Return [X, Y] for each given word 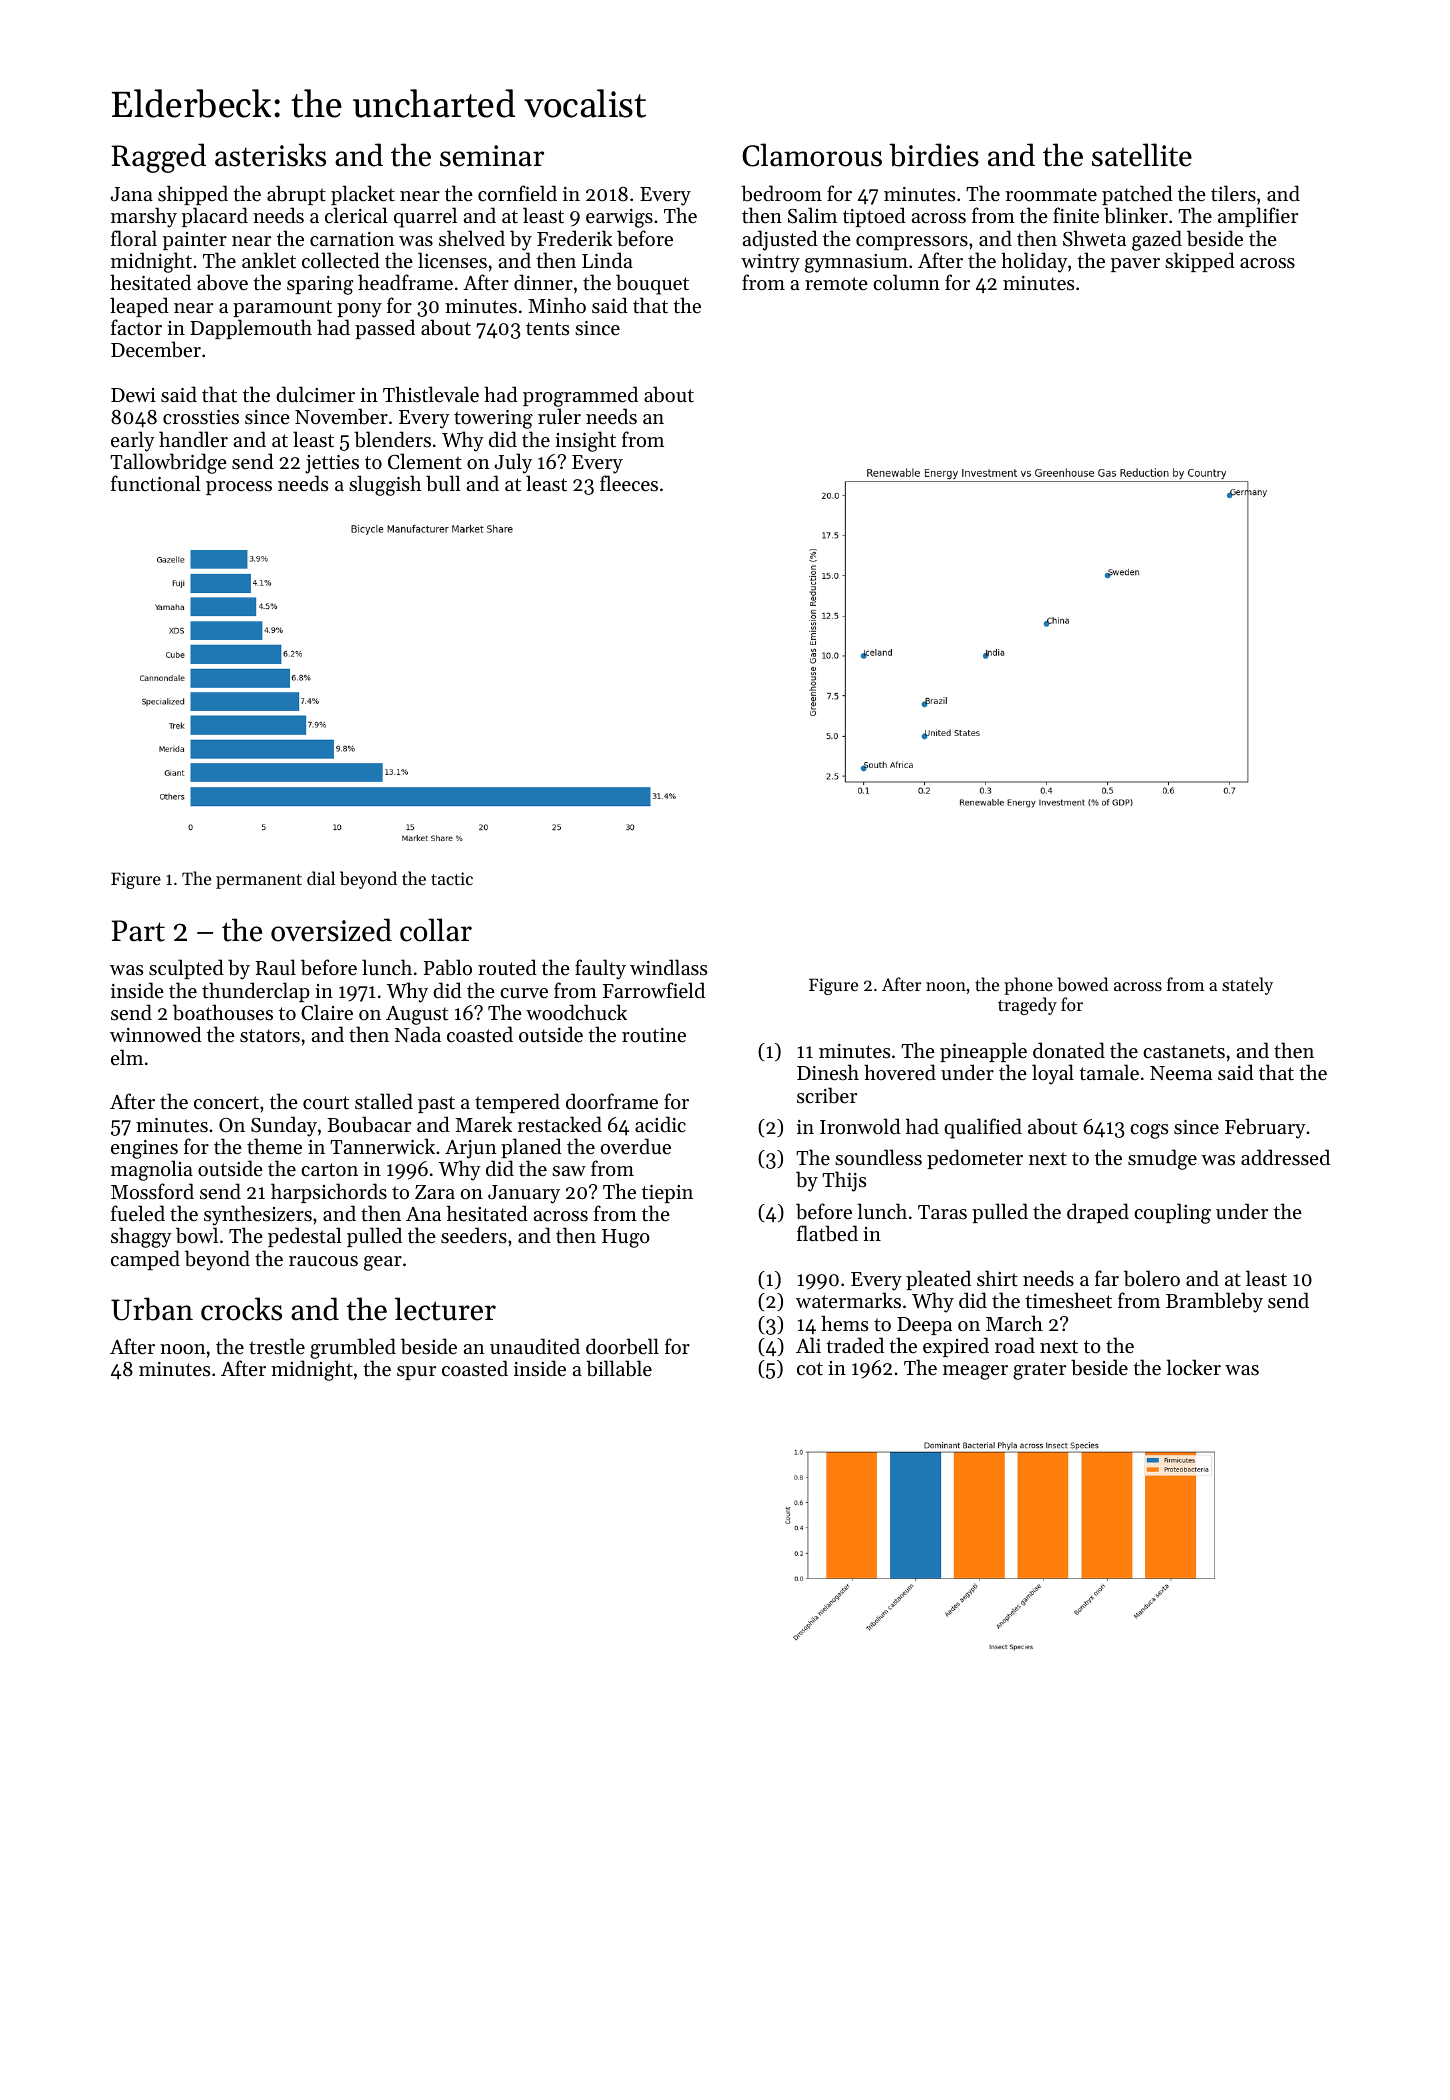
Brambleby [1214, 1302]
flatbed [827, 1233]
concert [226, 1103]
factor [136, 327]
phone [1028, 986]
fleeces [629, 483]
